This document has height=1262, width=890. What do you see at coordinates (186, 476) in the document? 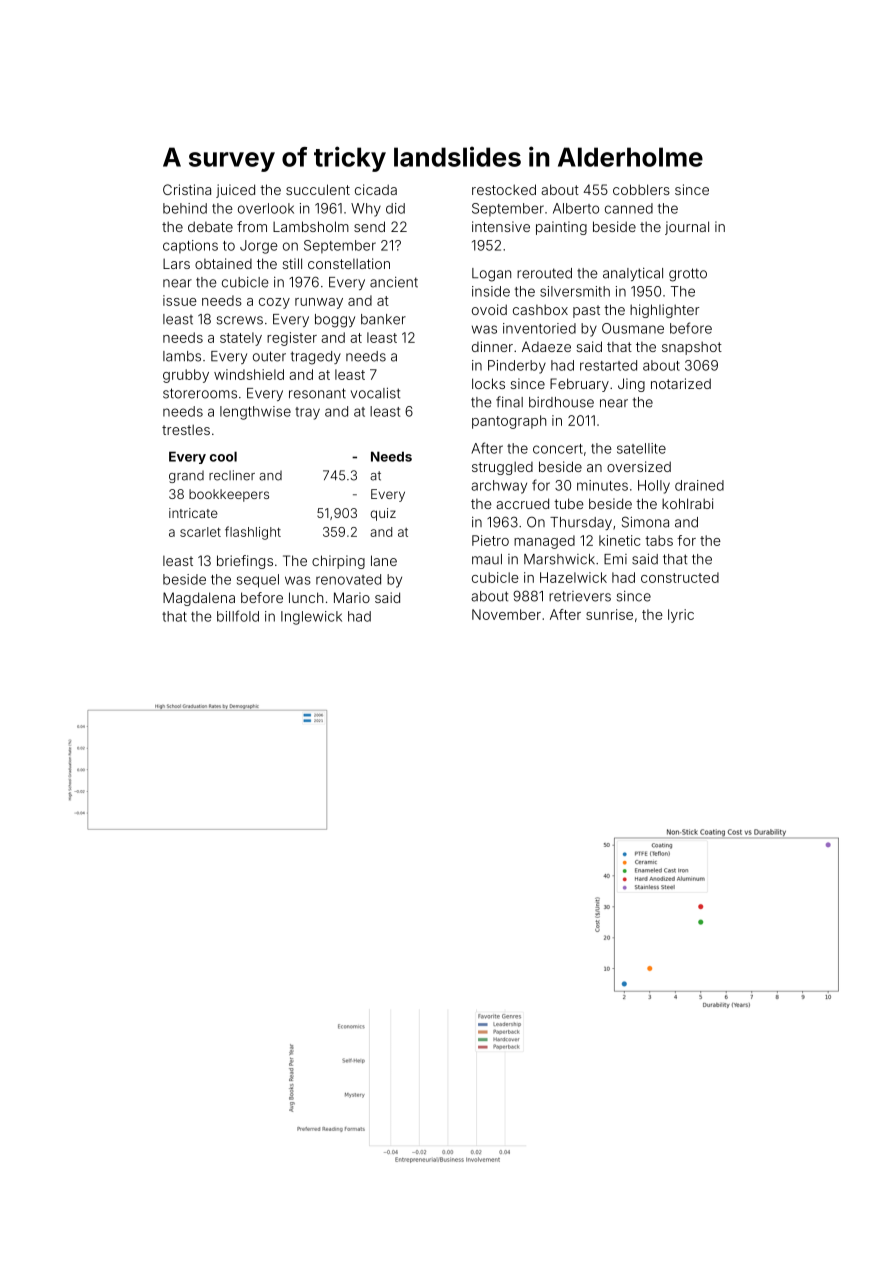
I see `grand` at bounding box center [186, 476].
